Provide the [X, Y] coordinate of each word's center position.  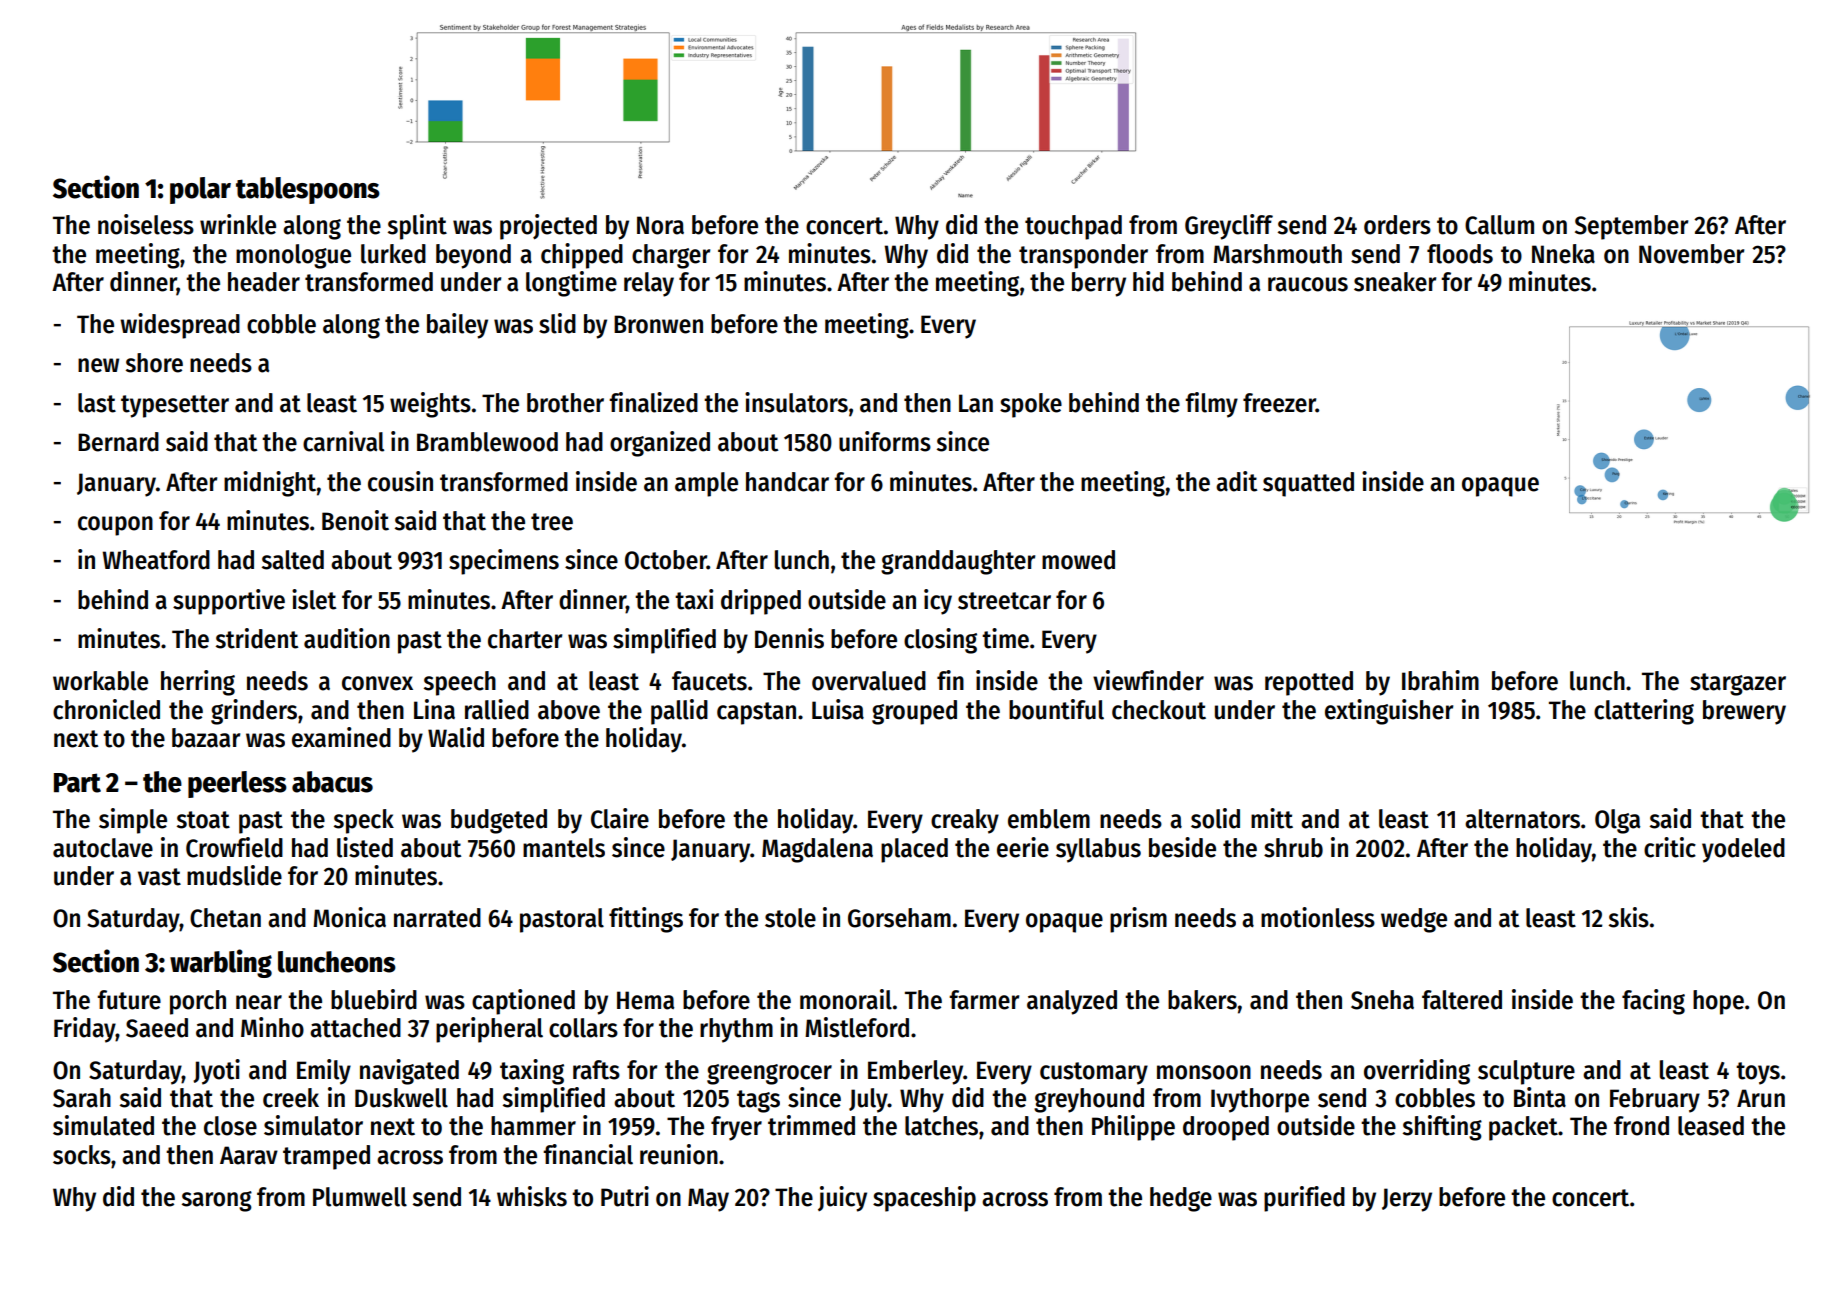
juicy [842, 1199]
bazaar [206, 738]
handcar [787, 482]
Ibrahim [1440, 680]
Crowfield [234, 847]
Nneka [1563, 254]
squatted [1308, 484]
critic [1670, 847]
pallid [679, 712]
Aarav [249, 1155]
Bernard [118, 442]
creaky [965, 821]
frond [1641, 1126]
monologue [293, 256]
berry [1099, 284]
